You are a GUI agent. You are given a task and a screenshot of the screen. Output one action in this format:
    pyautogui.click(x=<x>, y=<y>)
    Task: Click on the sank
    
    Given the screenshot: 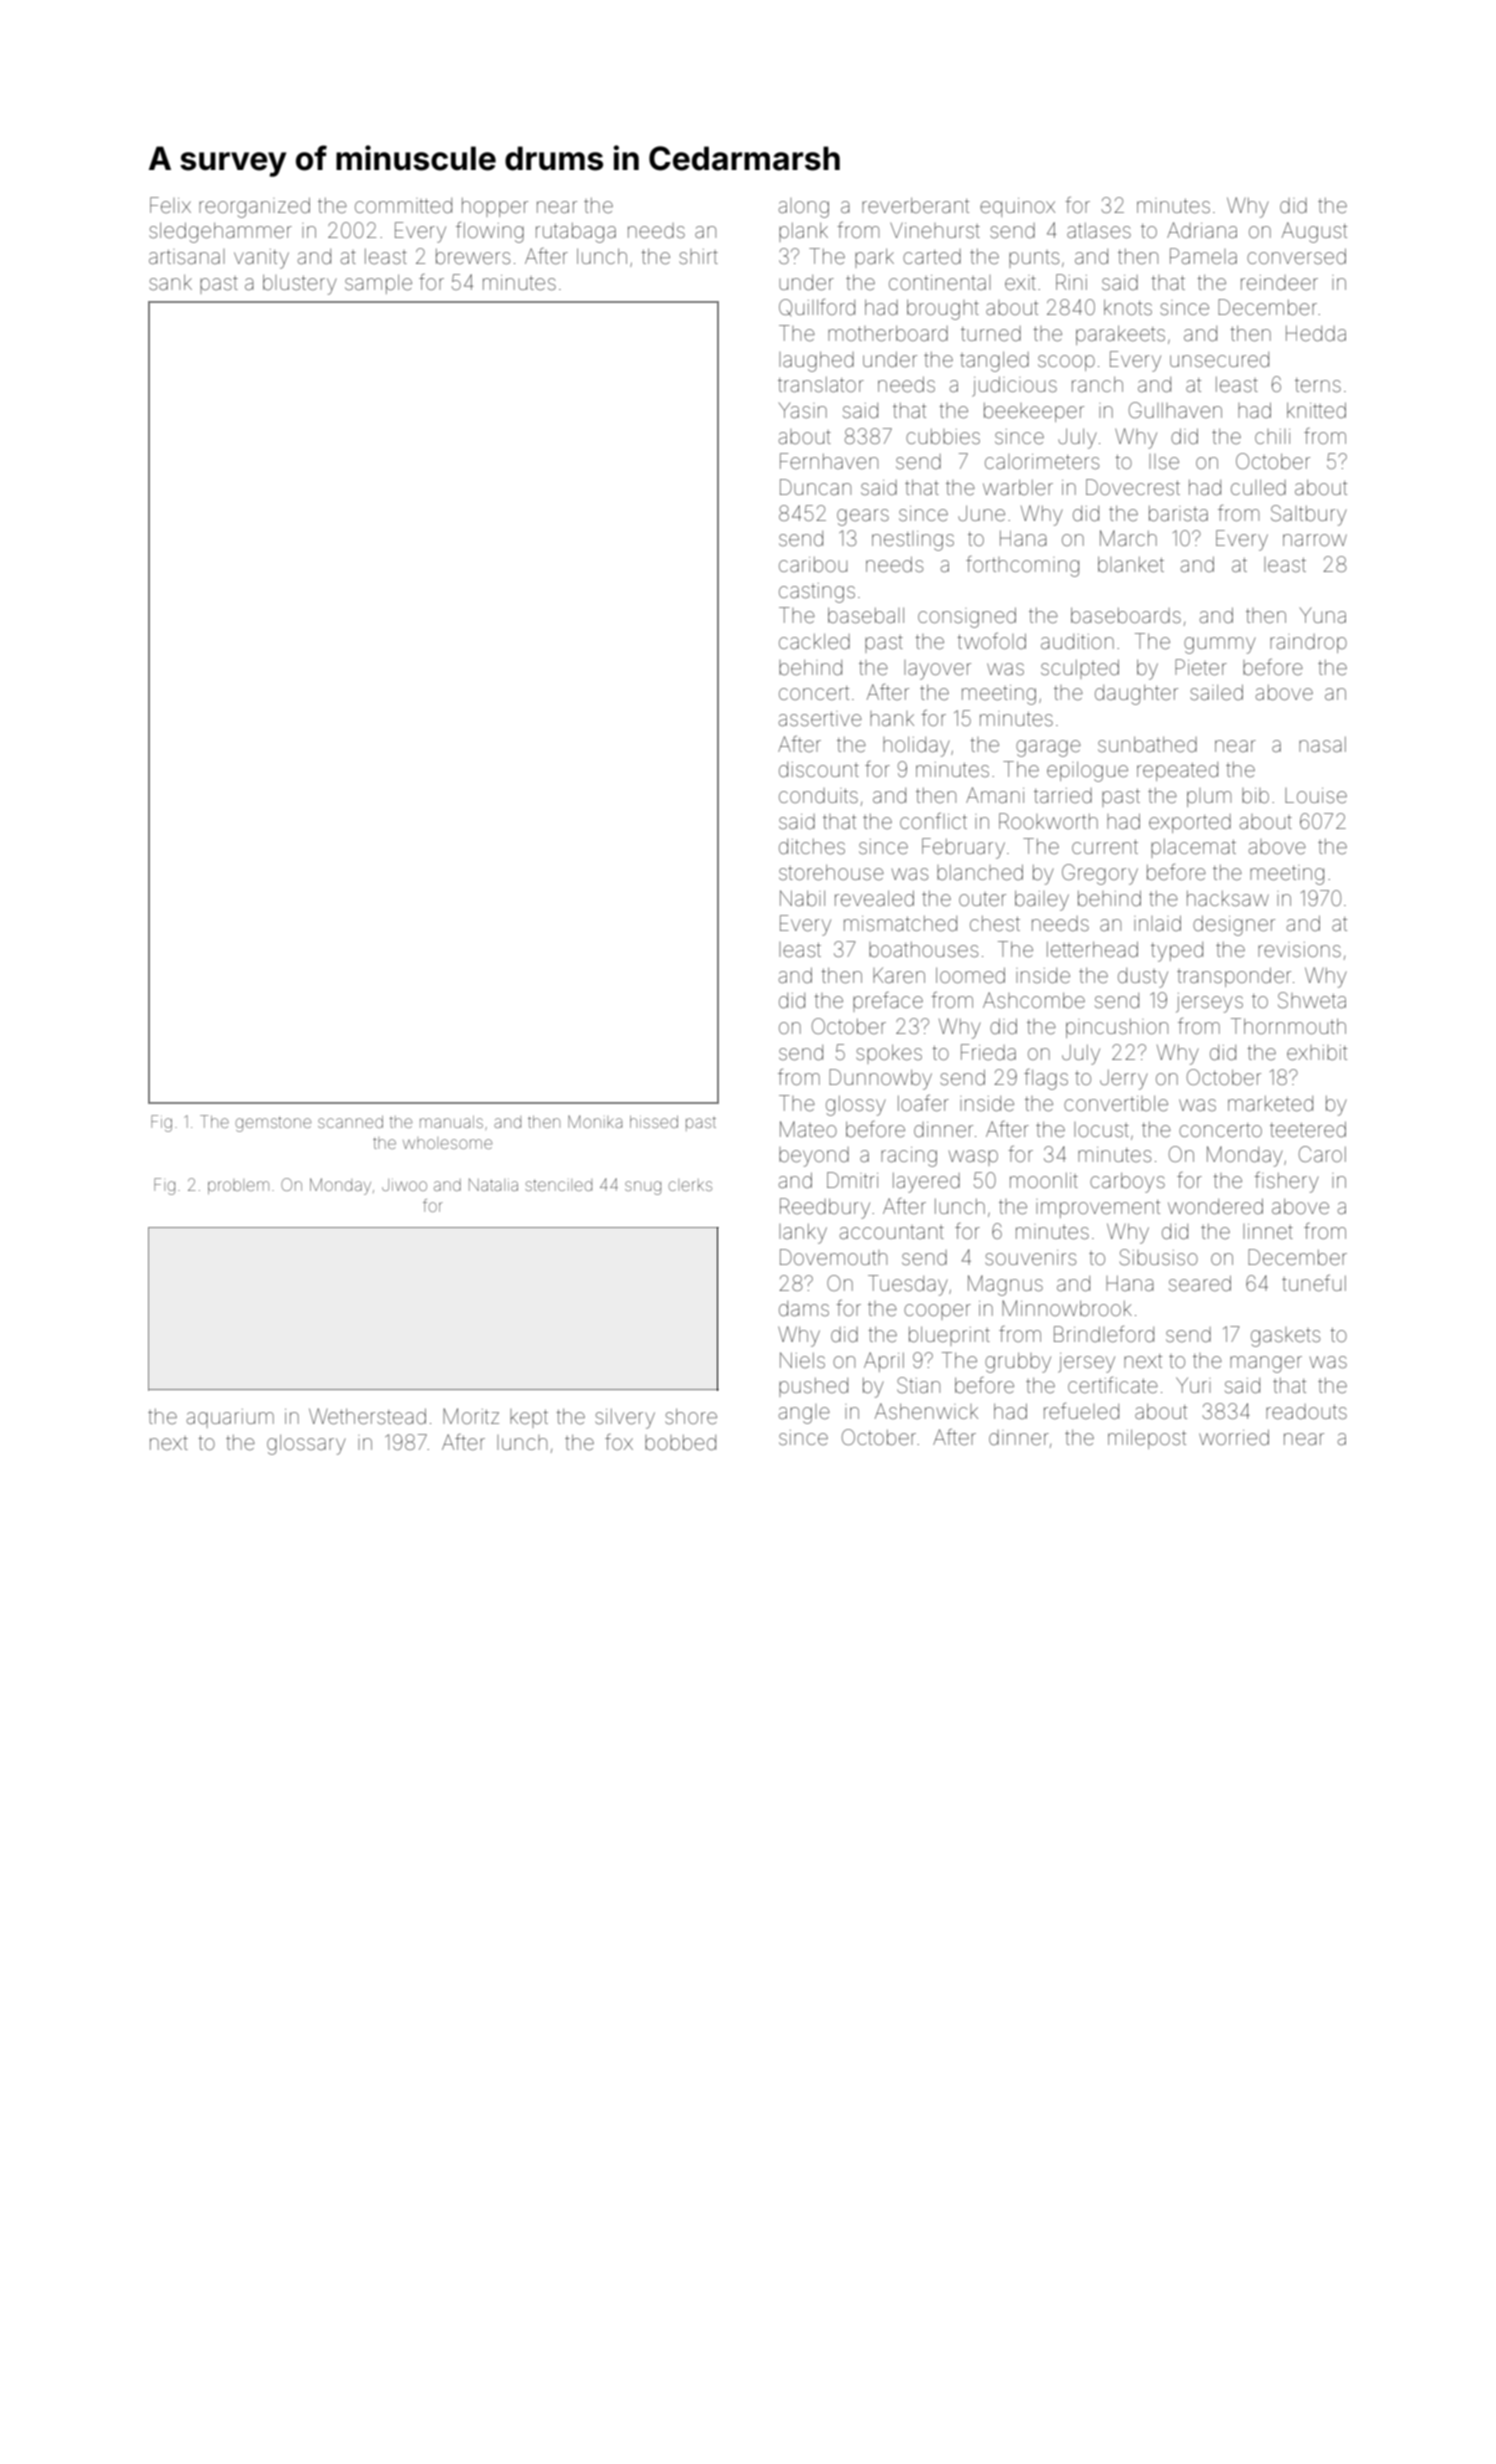 What is the action you would take?
    pyautogui.click(x=170, y=282)
